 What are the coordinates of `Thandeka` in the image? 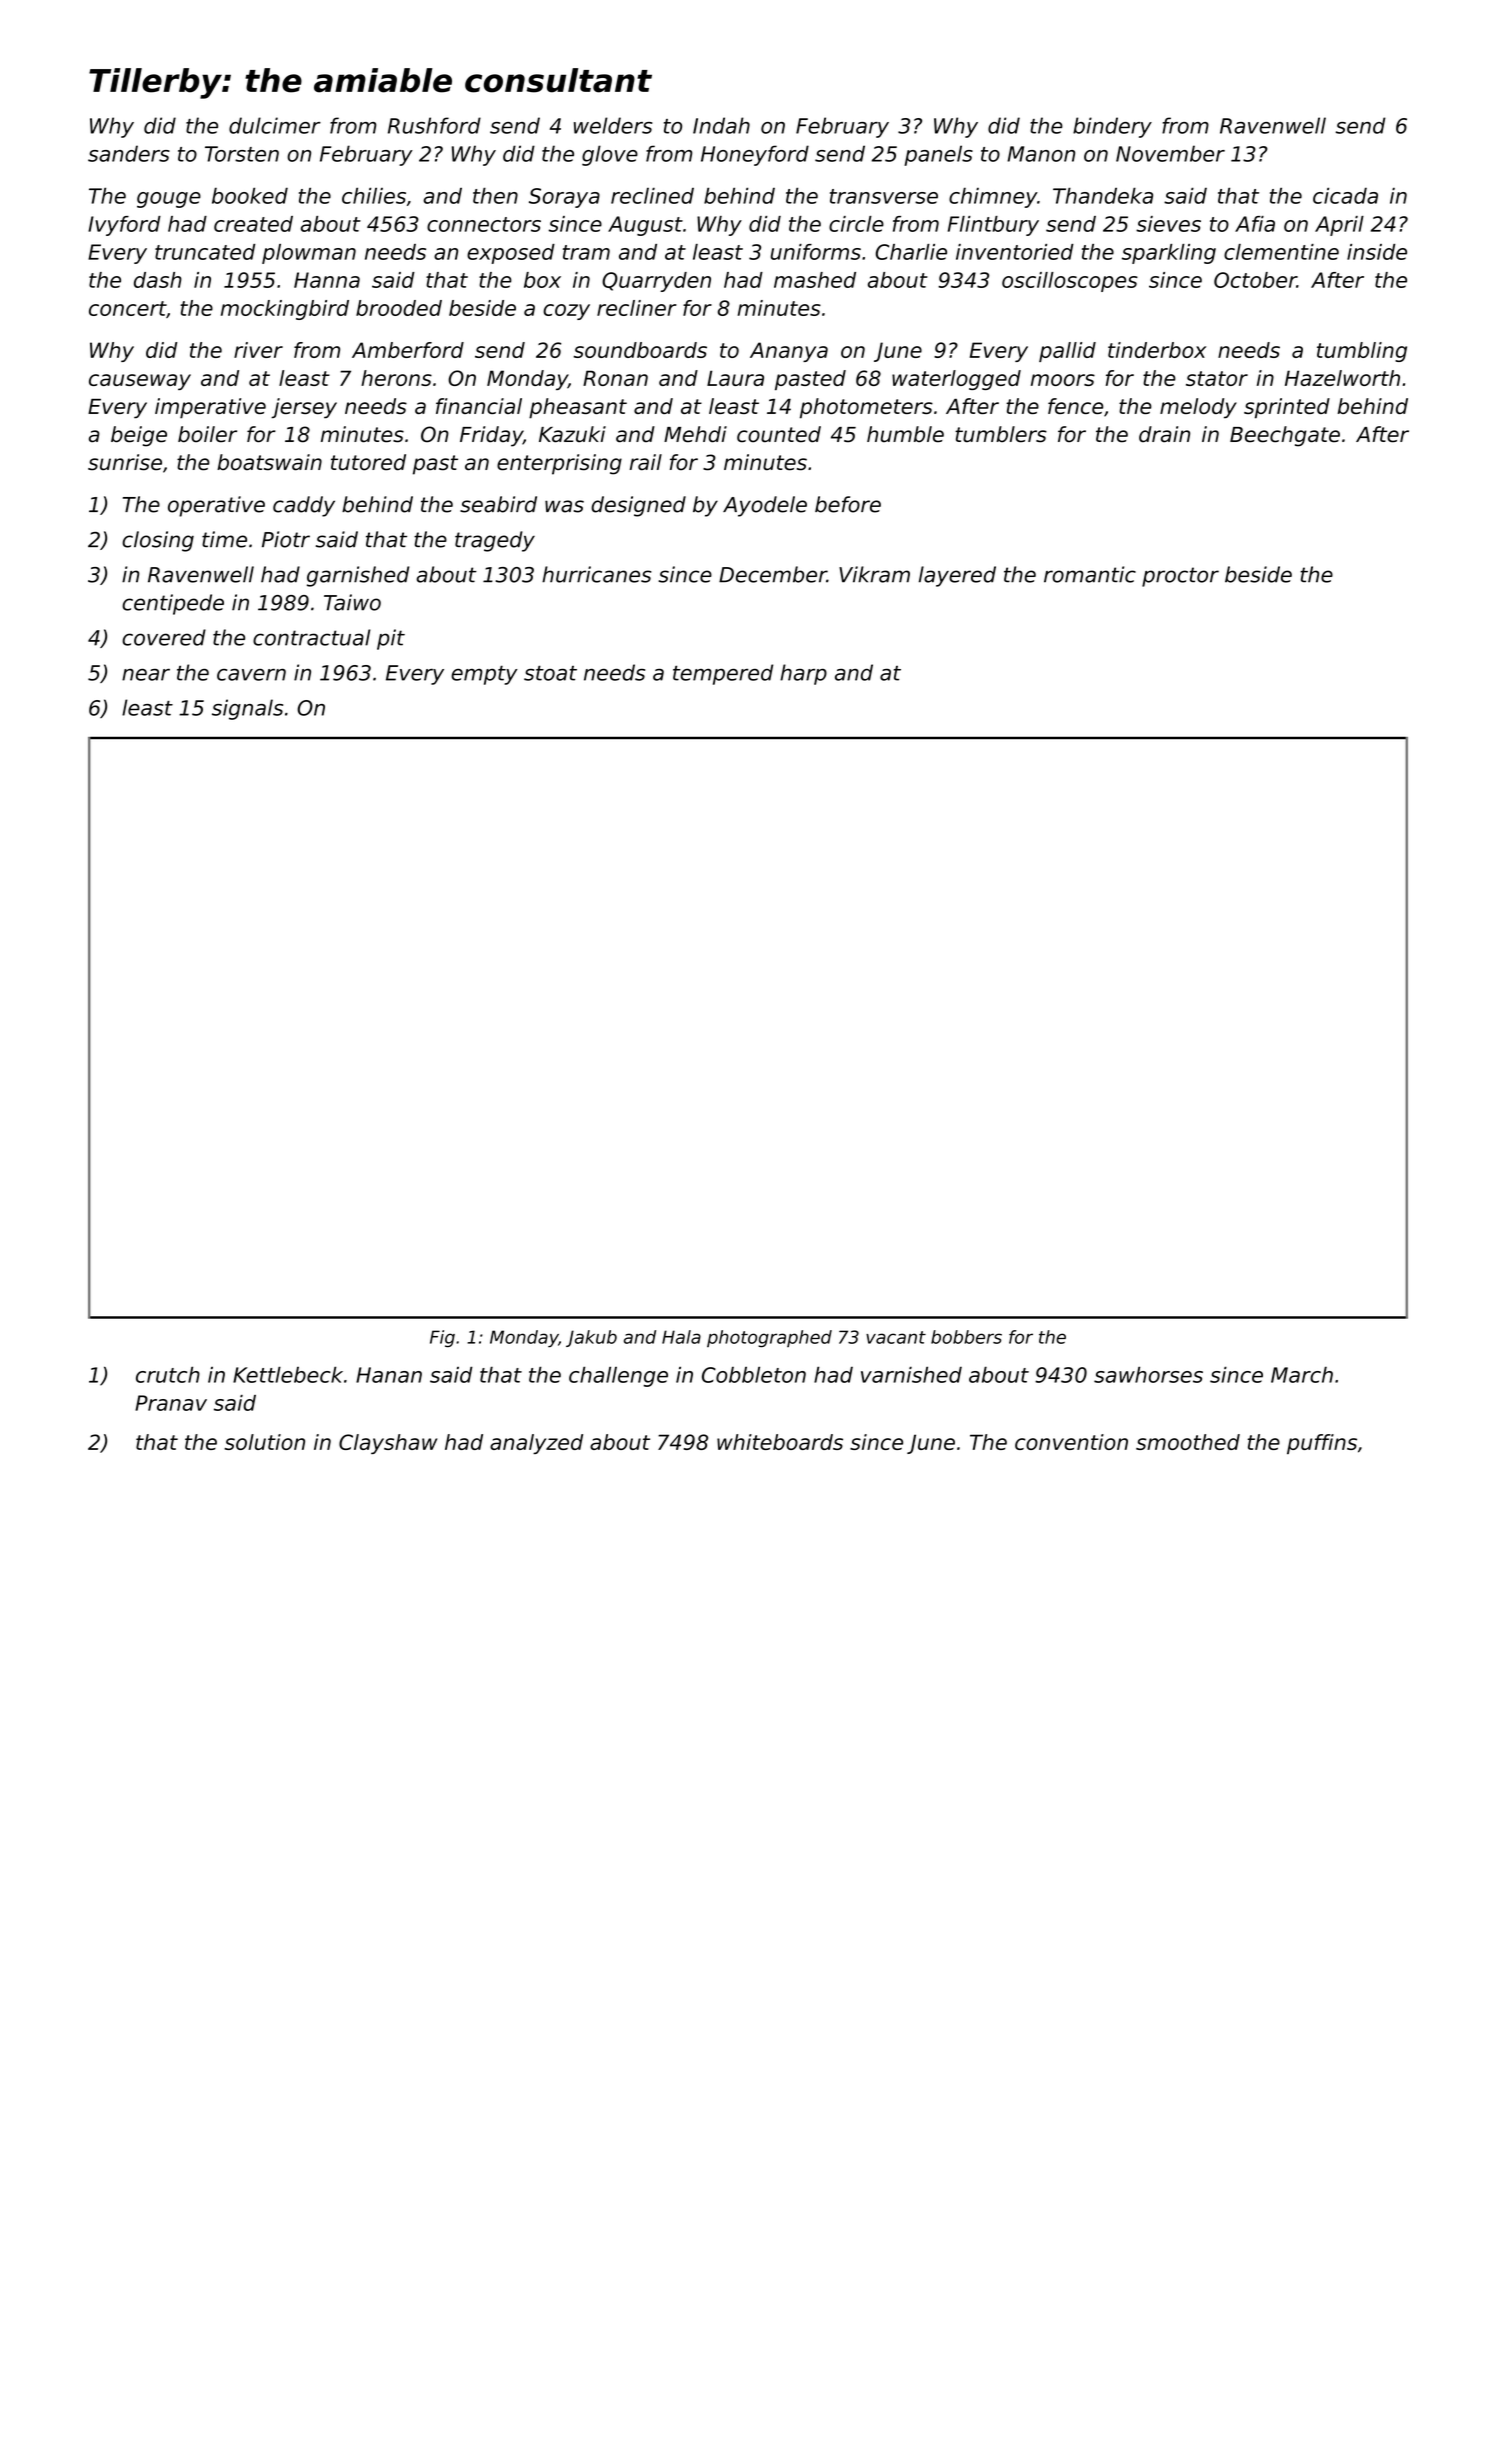 It's located at (1103, 195).
